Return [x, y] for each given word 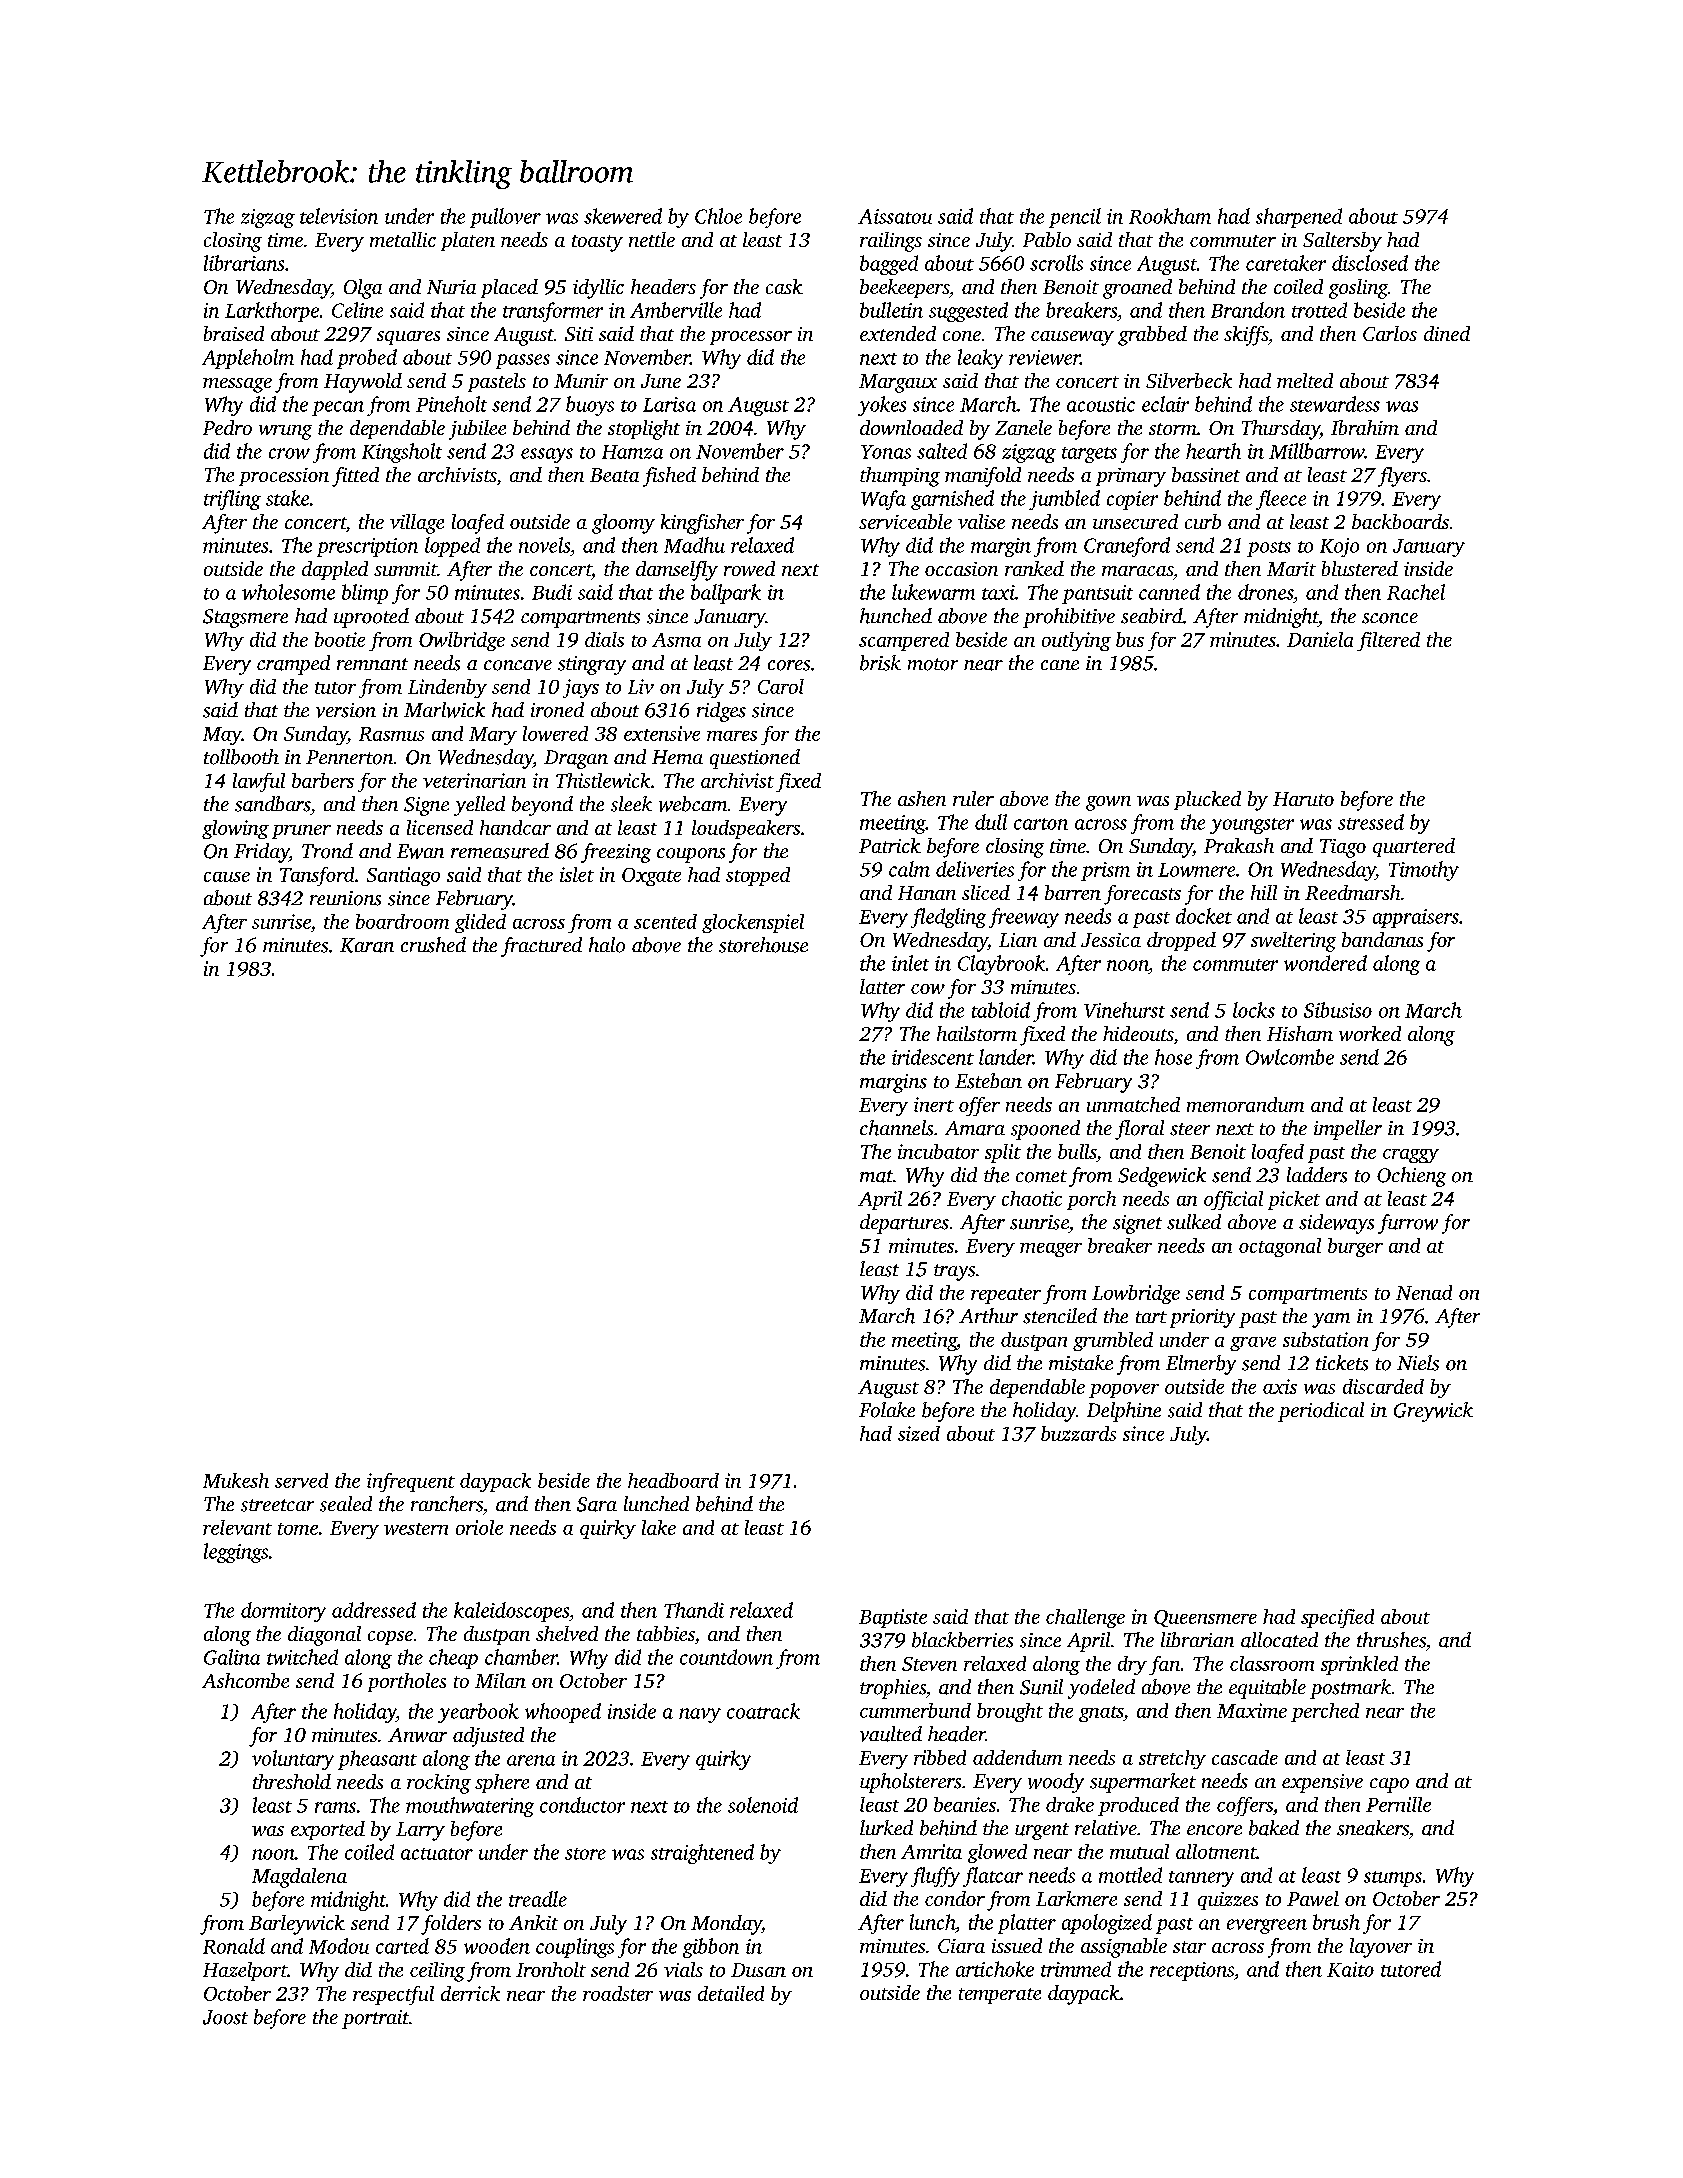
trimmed [1076, 1969]
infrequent [411, 1482]
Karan [367, 945]
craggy [1411, 1156]
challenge [1085, 1618]
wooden [497, 1946]
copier [1132, 500]
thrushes [1391, 1640]
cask [784, 286]
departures [904, 1224]
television [339, 216]
